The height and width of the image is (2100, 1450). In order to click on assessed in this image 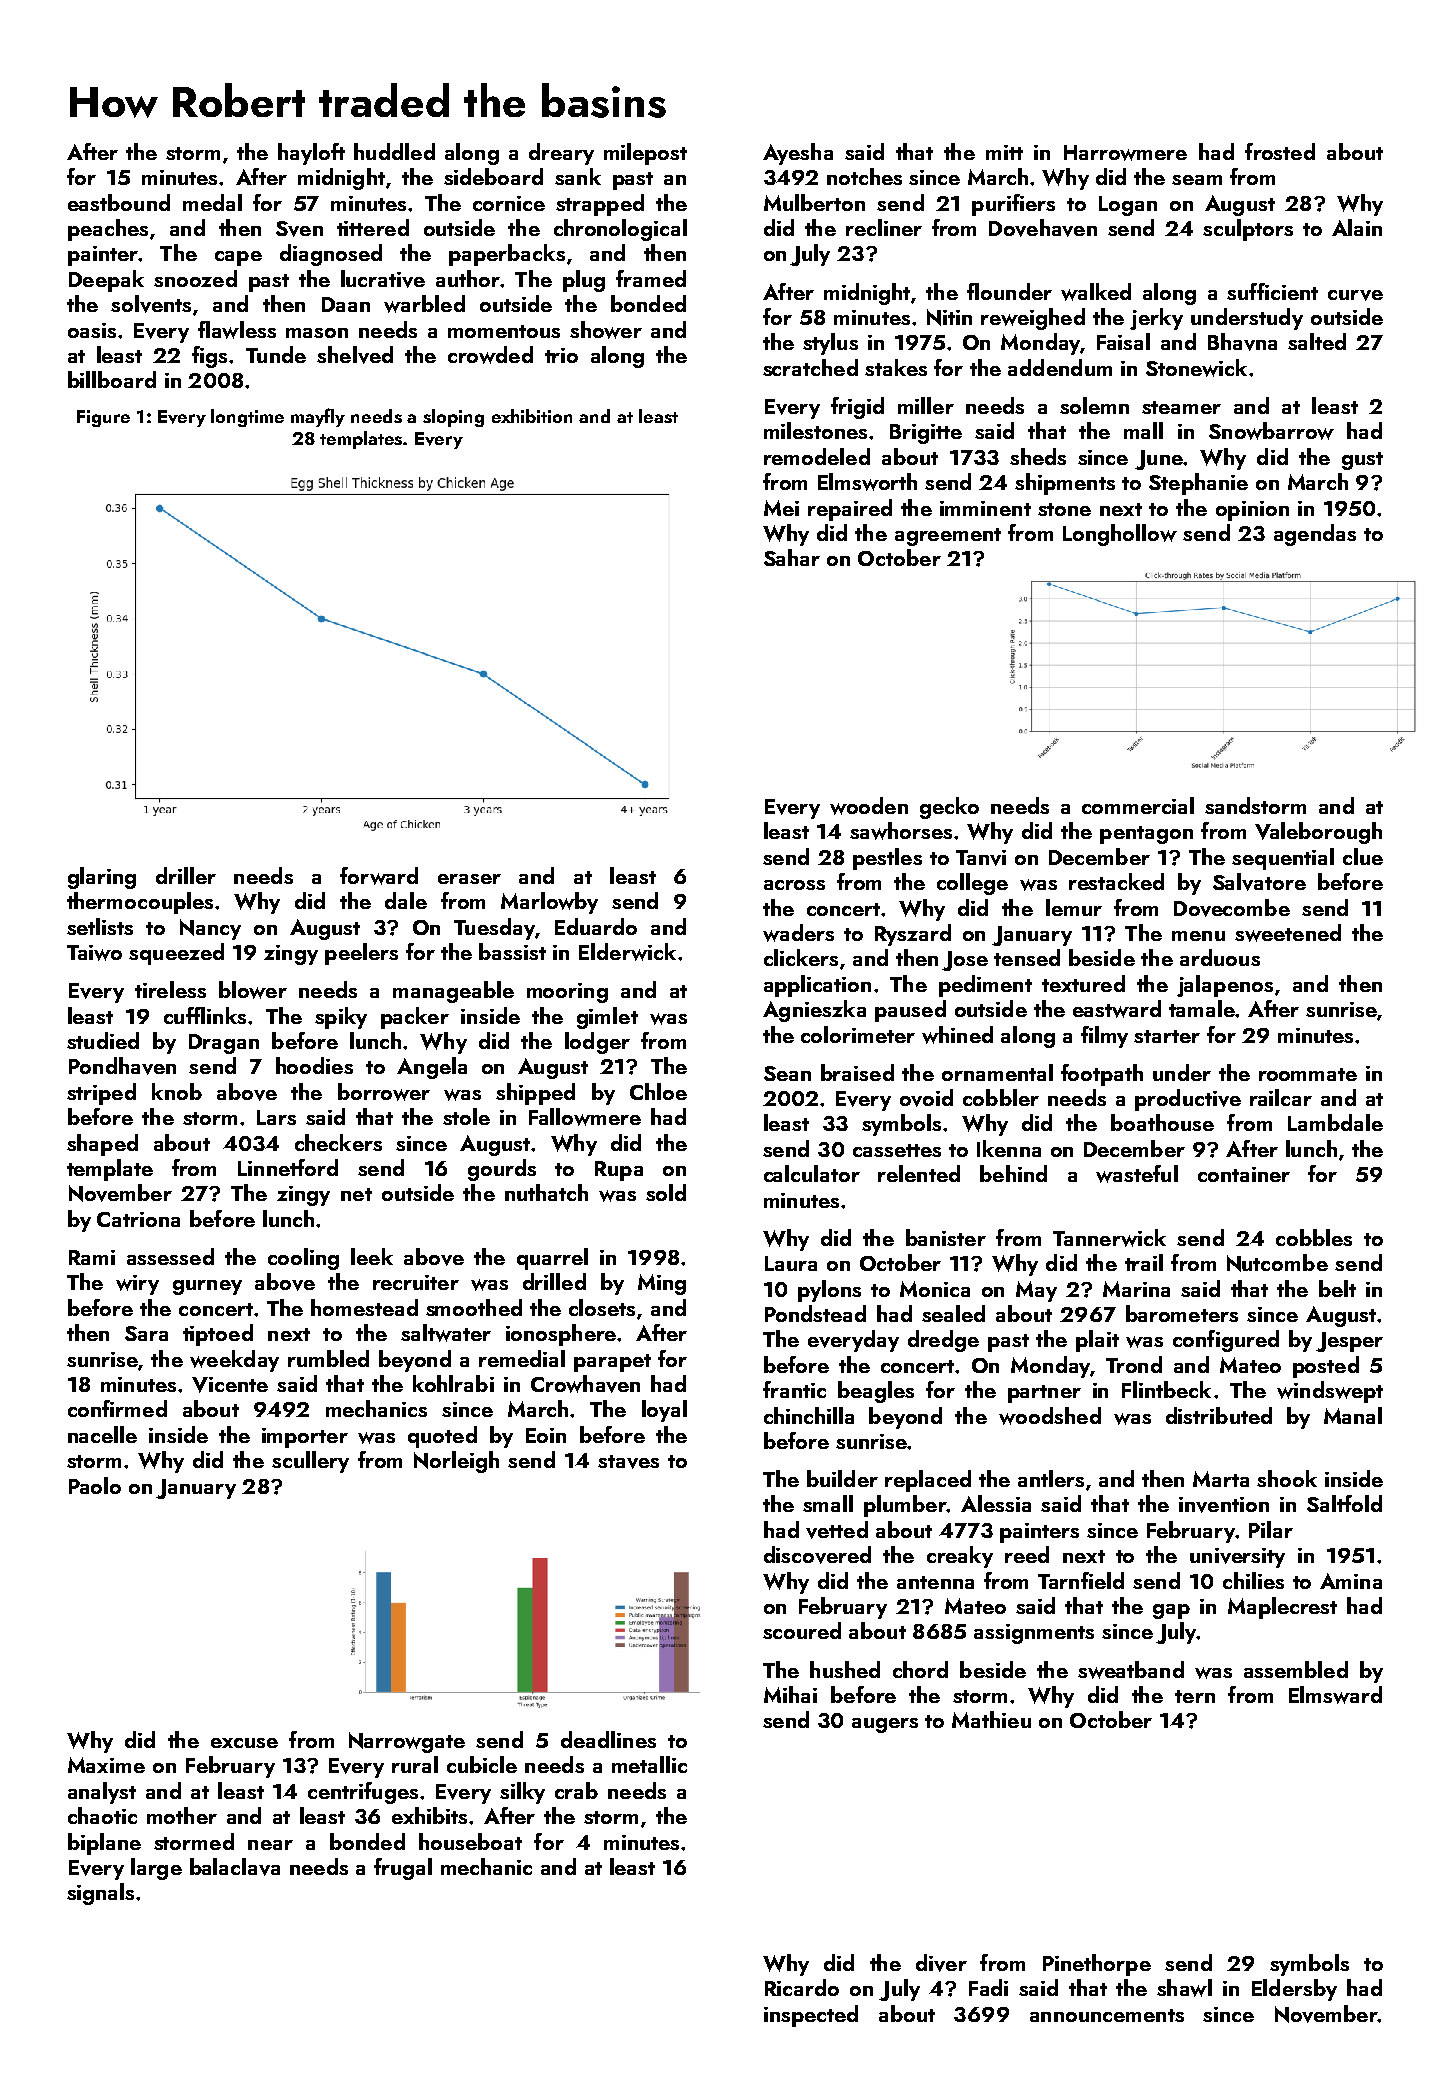, I will do `click(170, 1256)`.
